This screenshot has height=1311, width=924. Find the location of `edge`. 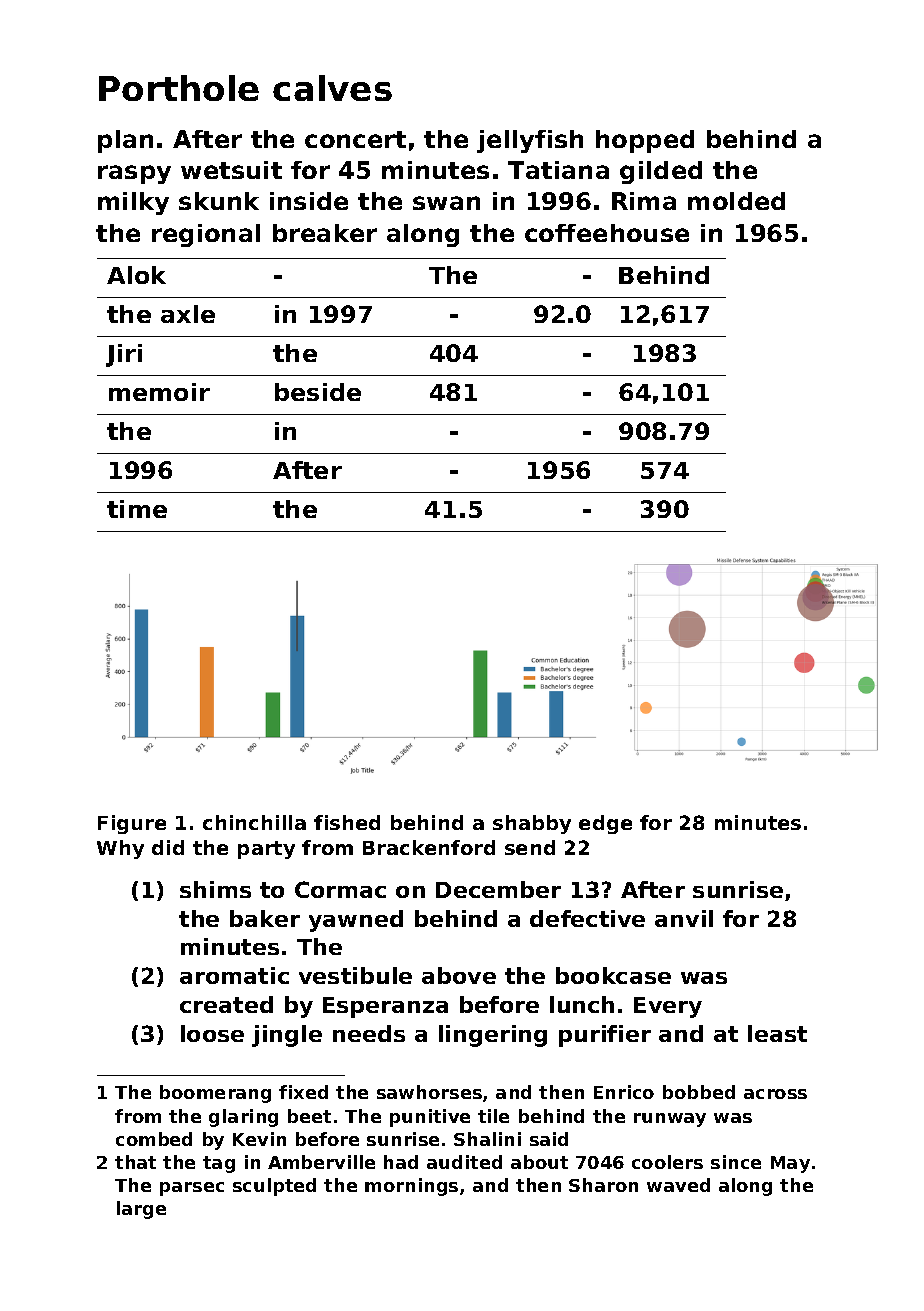

edge is located at coordinates (605, 824).
